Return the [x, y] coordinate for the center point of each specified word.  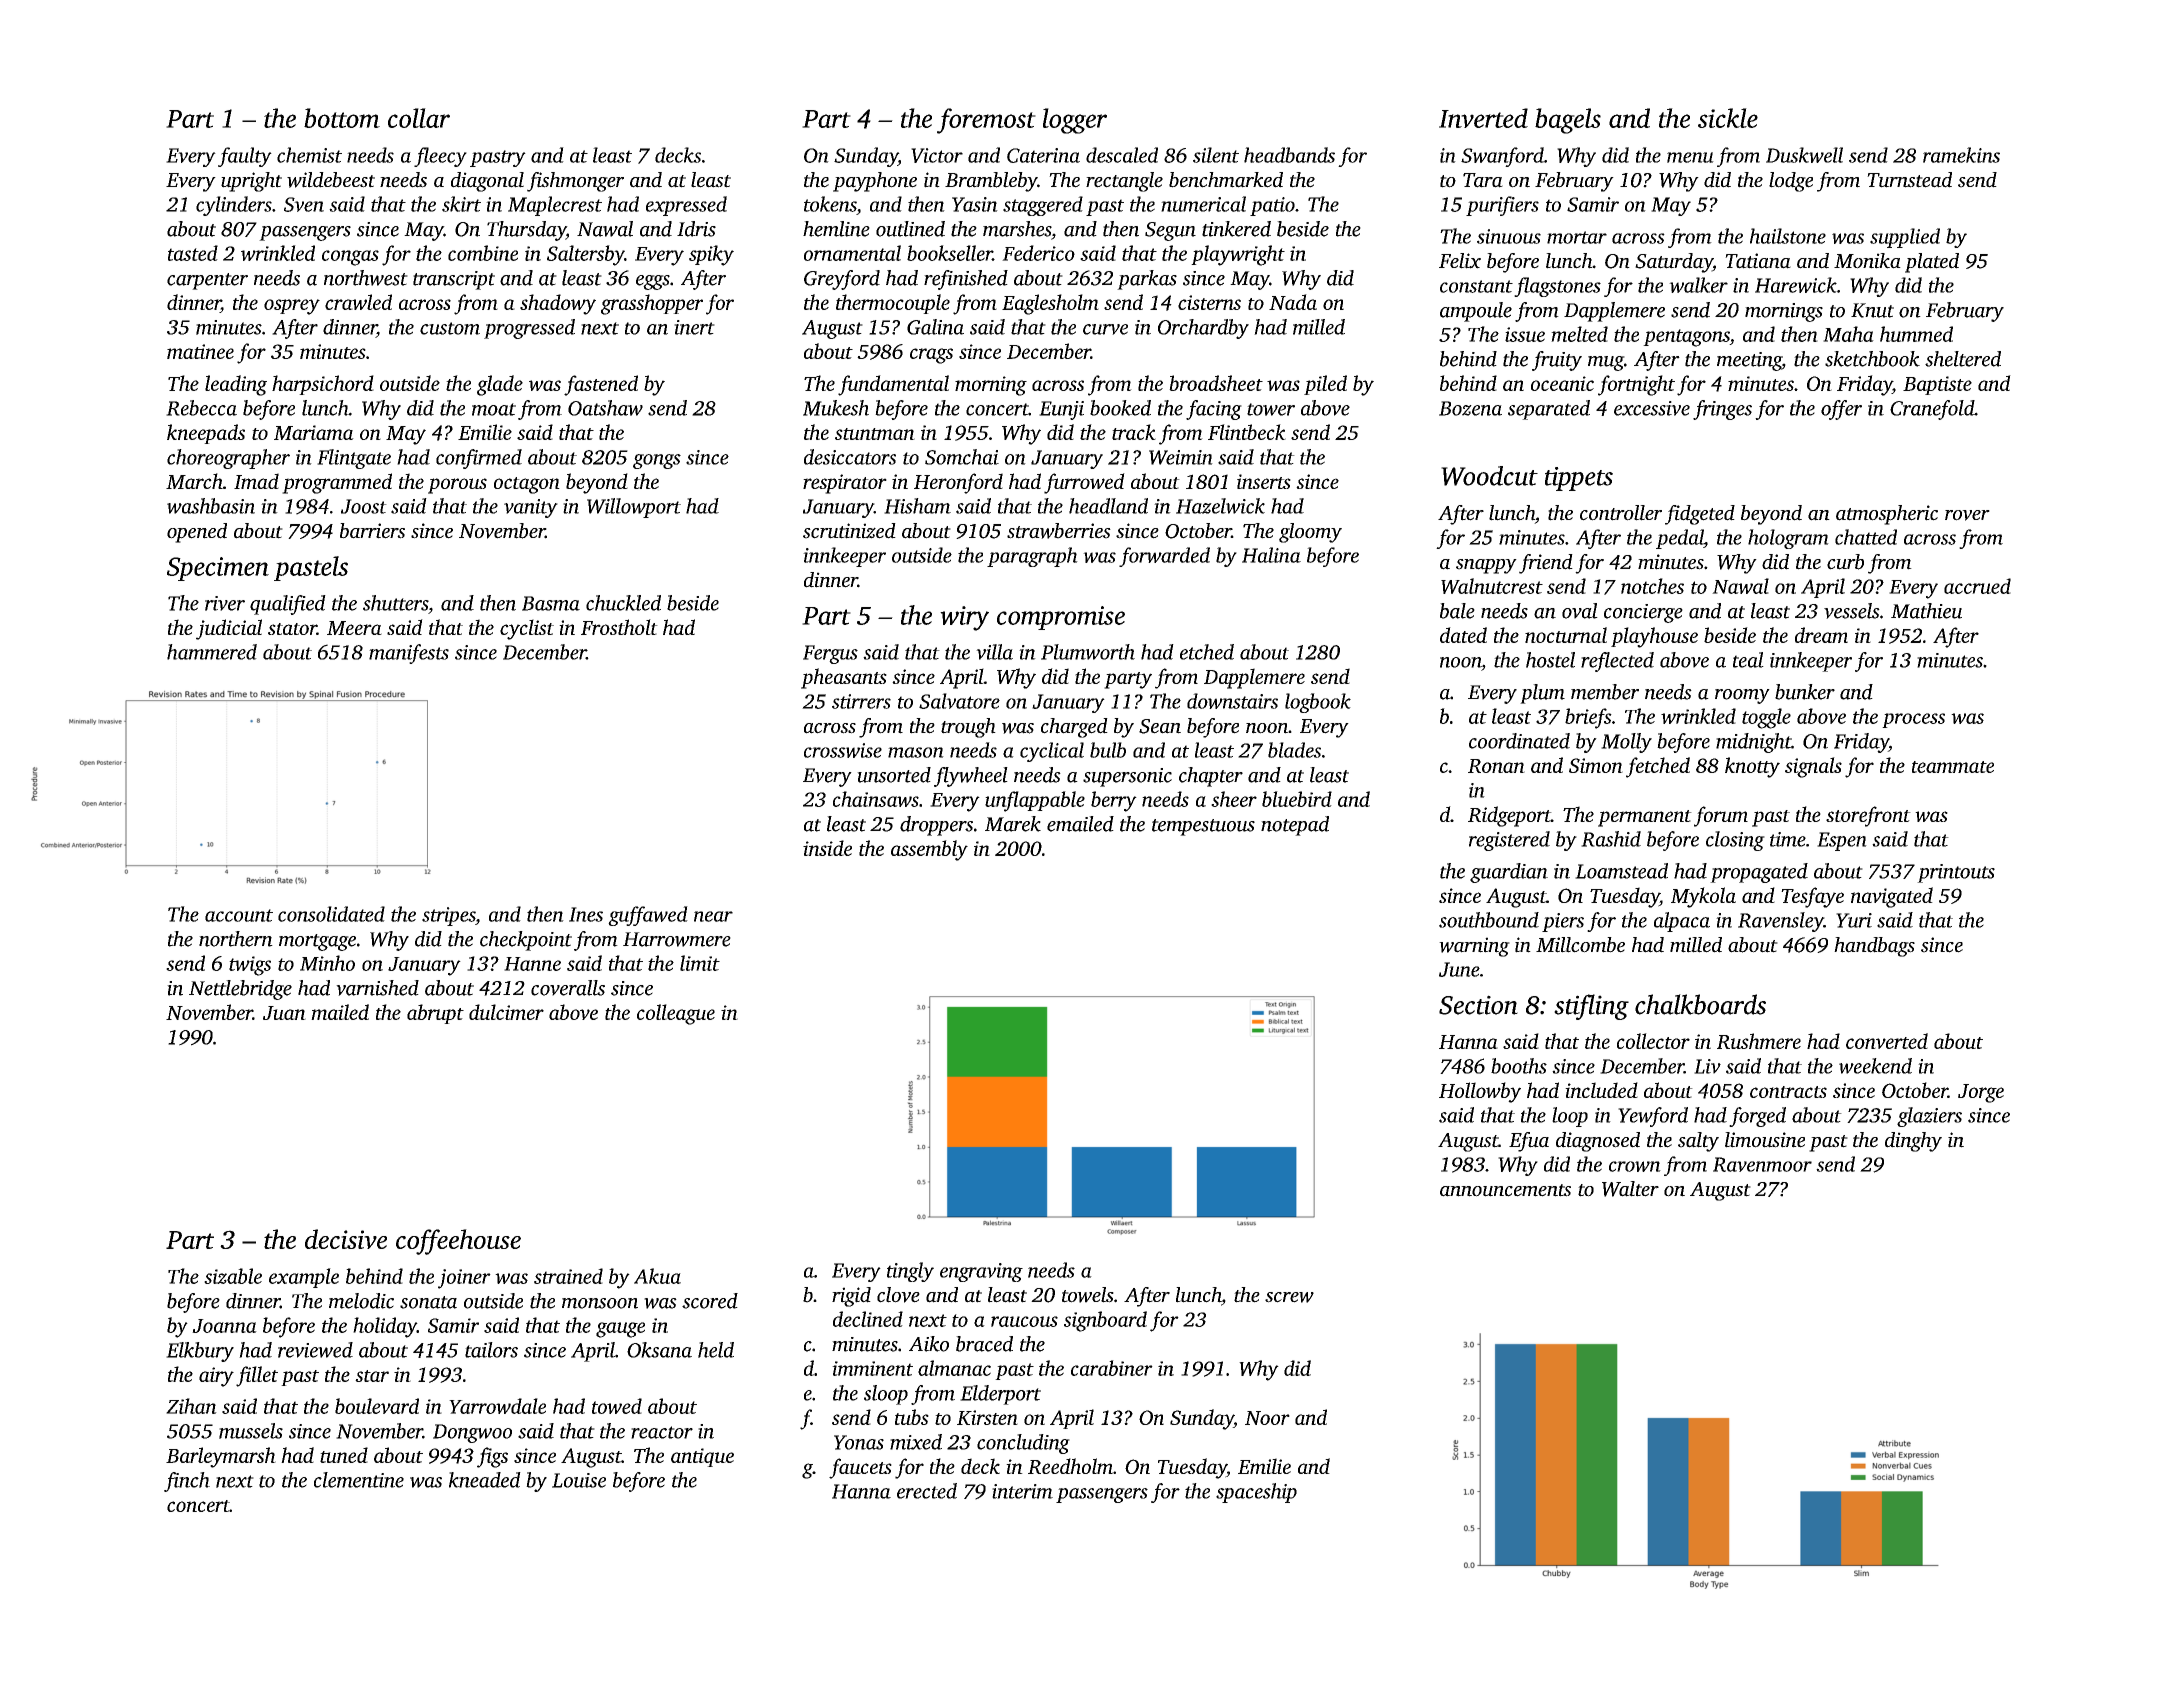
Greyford [842, 280]
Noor [1267, 1418]
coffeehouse [458, 1242]
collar [419, 118]
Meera [354, 628]
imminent [872, 1368]
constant [1476, 286]
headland [1108, 506]
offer [1841, 410]
